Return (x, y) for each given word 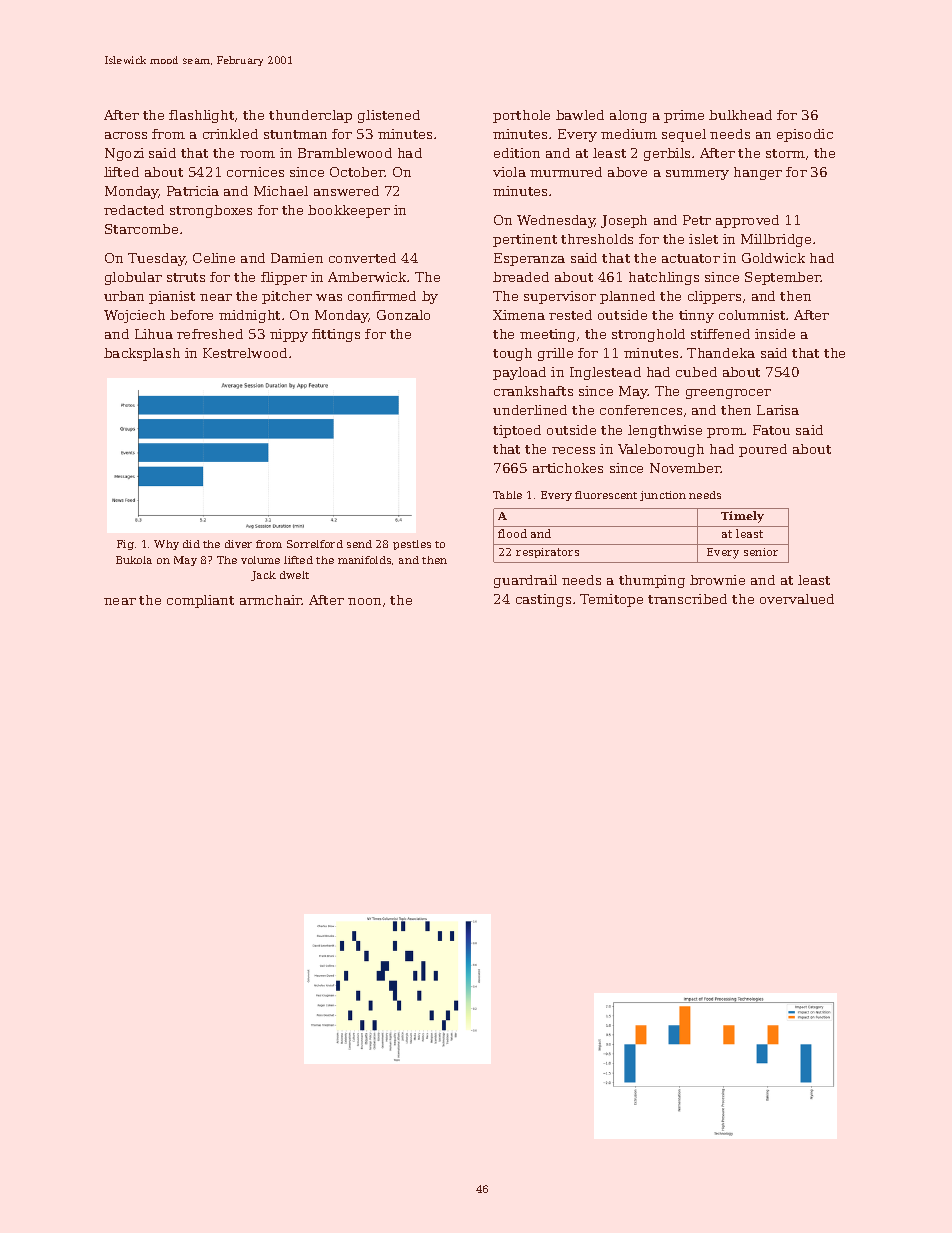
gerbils (667, 154)
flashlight (201, 116)
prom (725, 433)
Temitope (611, 600)
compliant (200, 601)
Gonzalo (403, 315)
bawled (580, 115)
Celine (214, 258)
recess (573, 450)
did (191, 544)
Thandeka (721, 353)
